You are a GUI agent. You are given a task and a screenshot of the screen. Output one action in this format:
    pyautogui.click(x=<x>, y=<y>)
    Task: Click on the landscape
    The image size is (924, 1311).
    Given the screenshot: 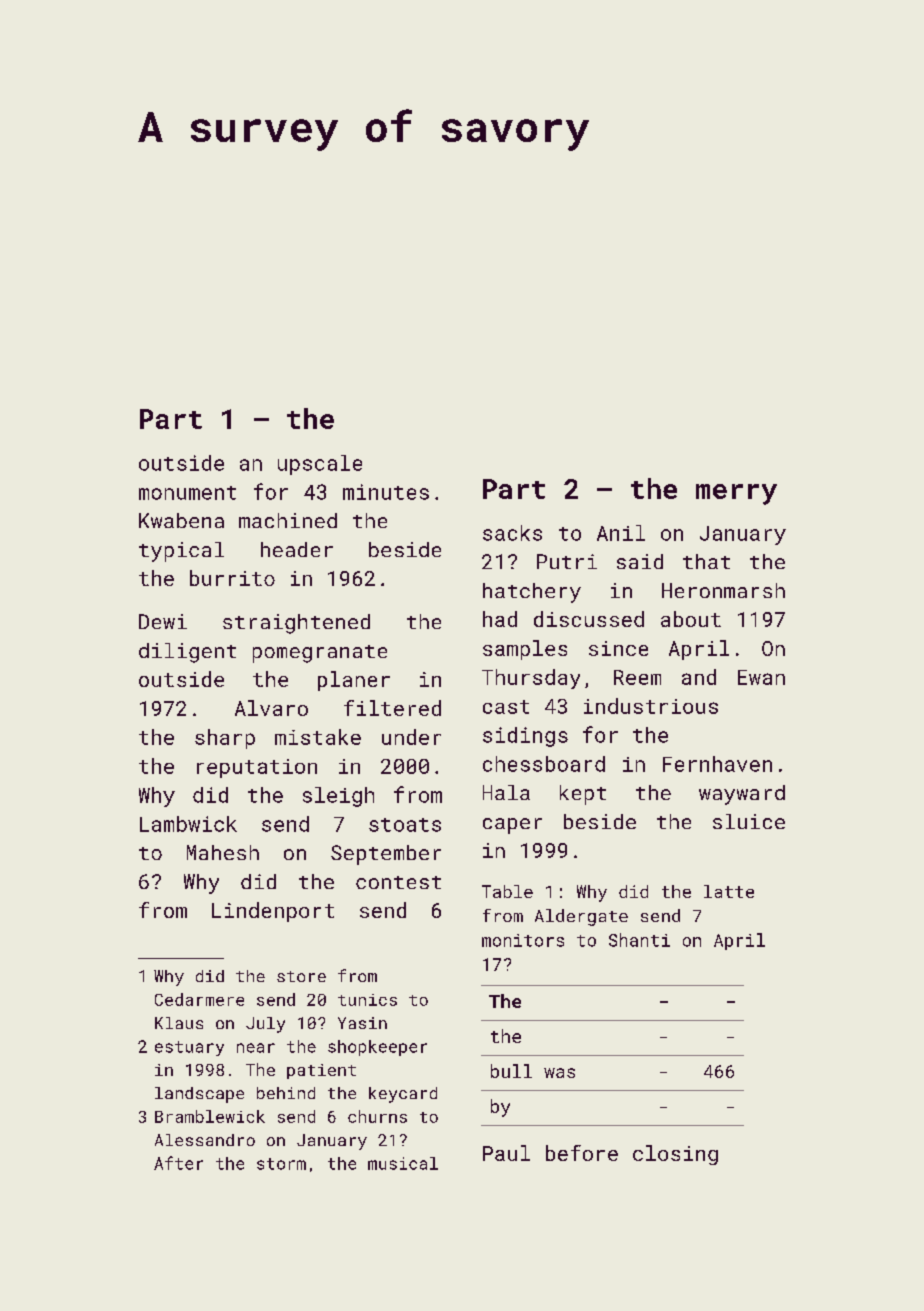 What is the action you would take?
    pyautogui.click(x=199, y=1095)
